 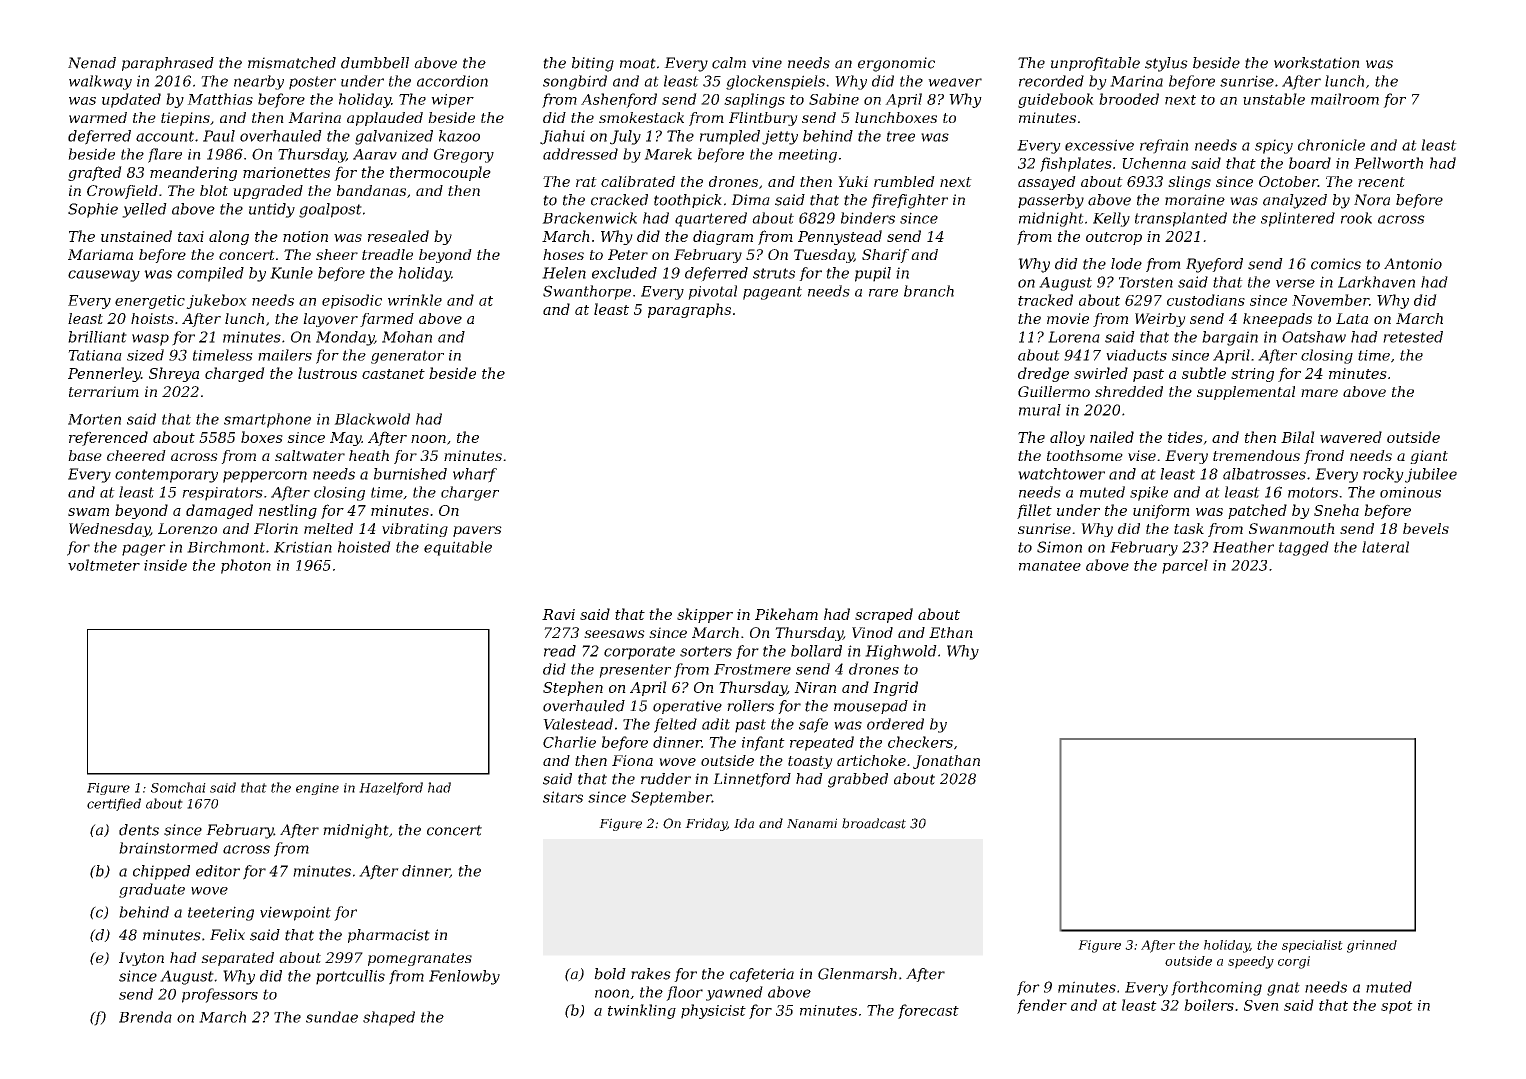 I want to click on paragraphs, so click(x=689, y=310).
